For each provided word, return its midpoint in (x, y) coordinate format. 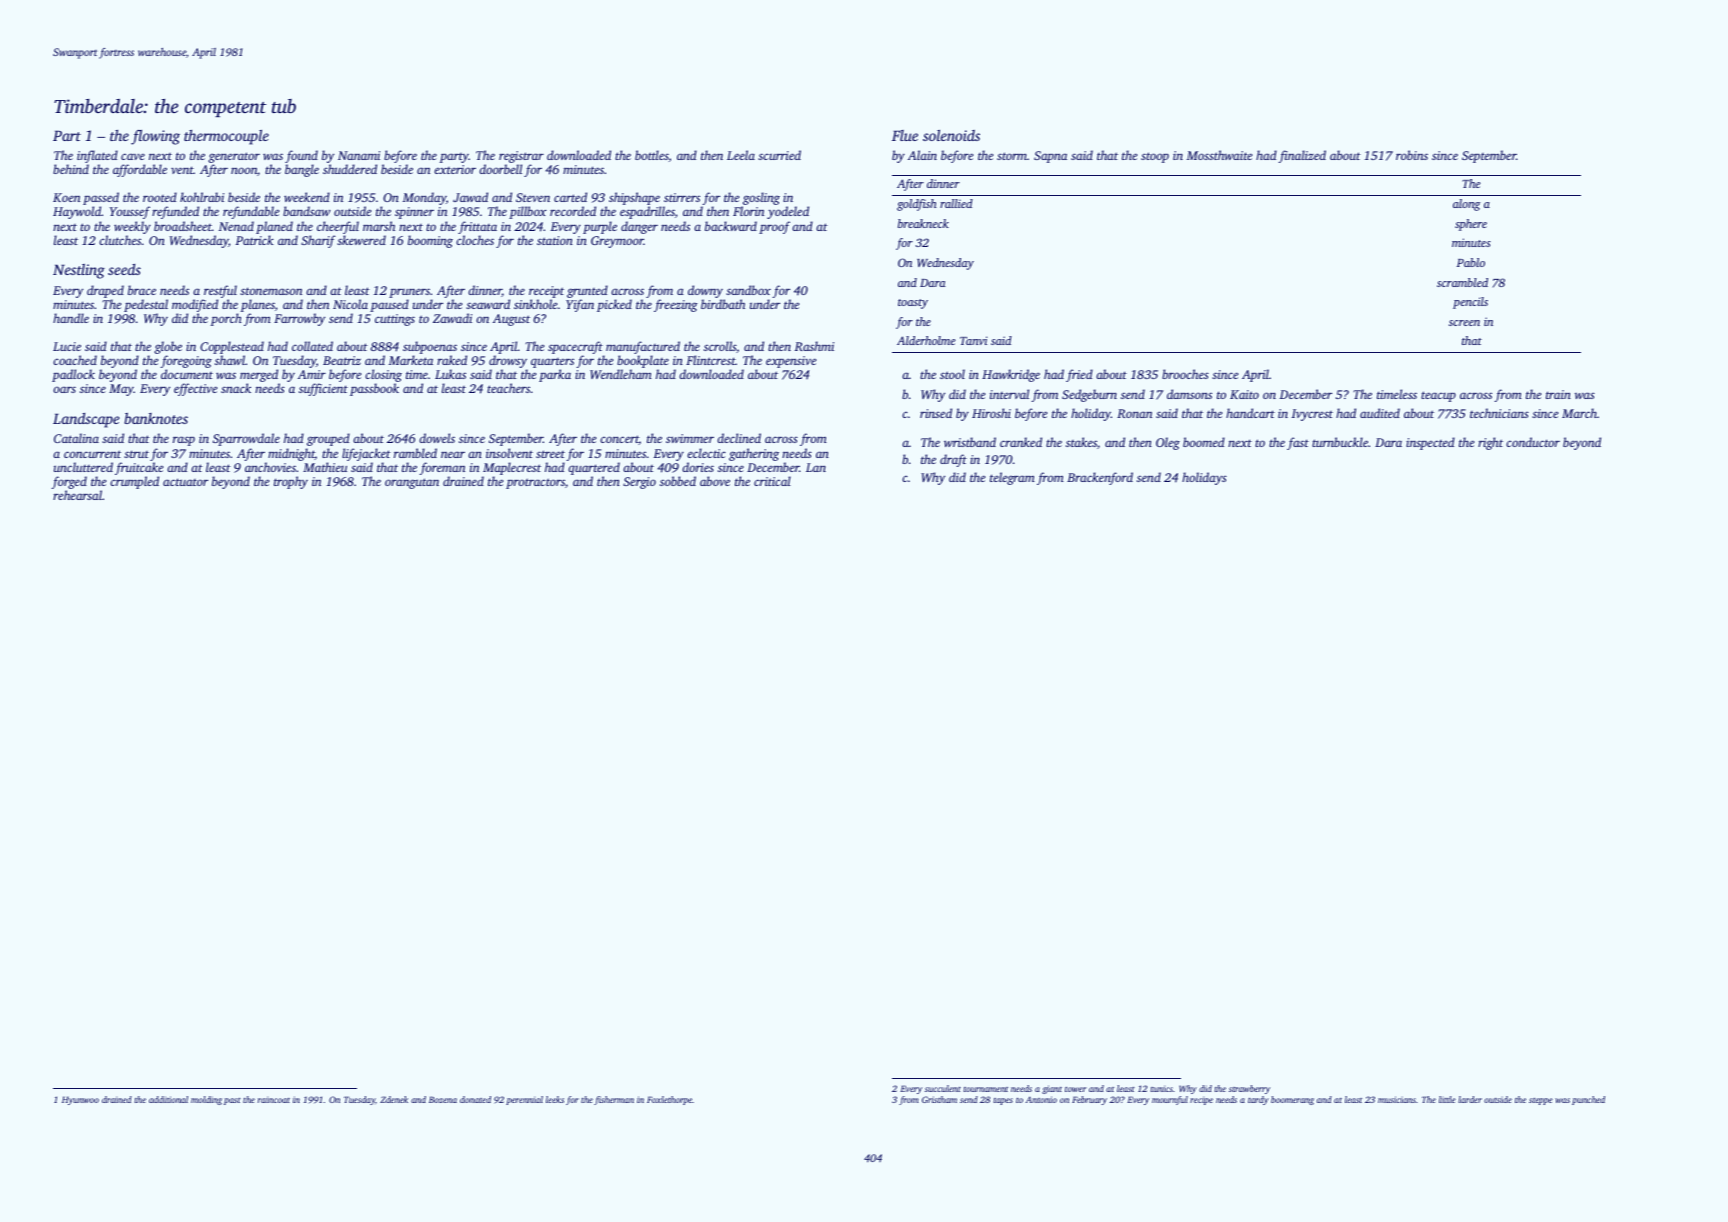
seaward (488, 304)
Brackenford (1100, 478)
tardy (1258, 1100)
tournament (985, 1089)
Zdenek (394, 1099)
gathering (754, 454)
